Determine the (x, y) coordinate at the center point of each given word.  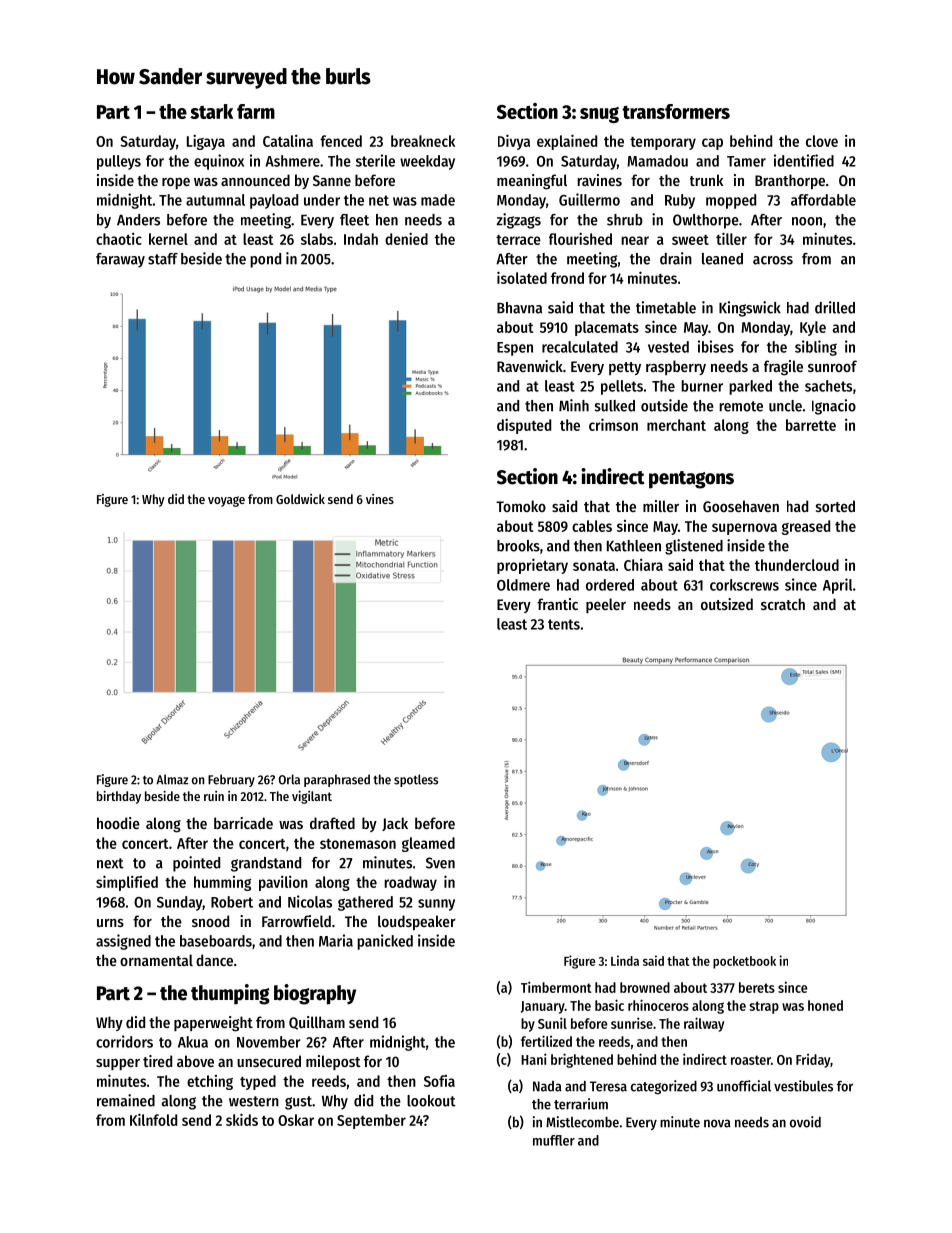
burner (702, 386)
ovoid (805, 1122)
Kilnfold (153, 1119)
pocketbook (744, 962)
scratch (783, 604)
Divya (514, 142)
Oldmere (523, 585)
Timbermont (556, 987)
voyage (226, 501)
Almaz (172, 779)
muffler (554, 1140)
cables (592, 526)
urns (110, 923)
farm (256, 111)
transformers (676, 111)
